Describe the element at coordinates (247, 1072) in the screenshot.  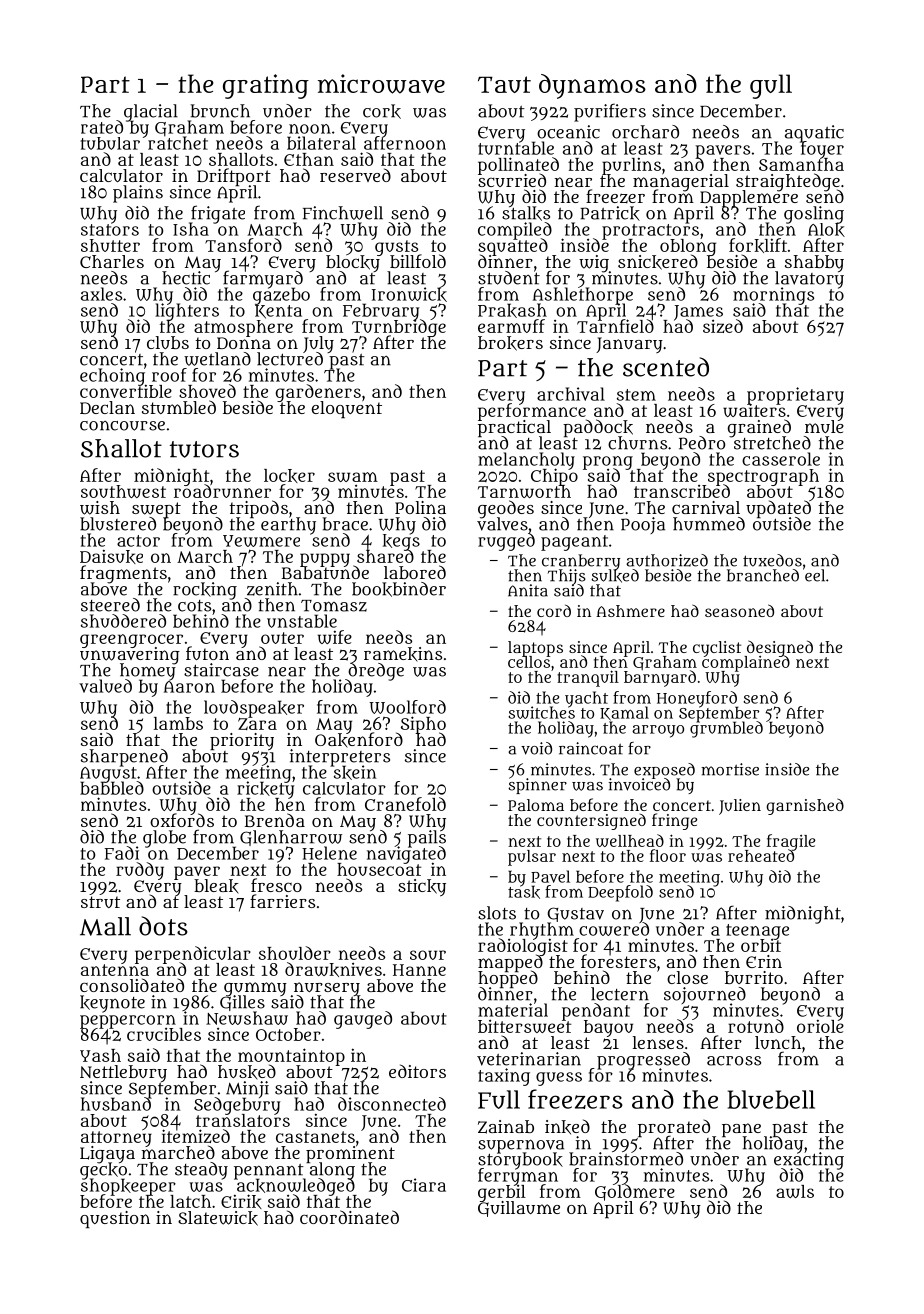
I see `husked` at that location.
